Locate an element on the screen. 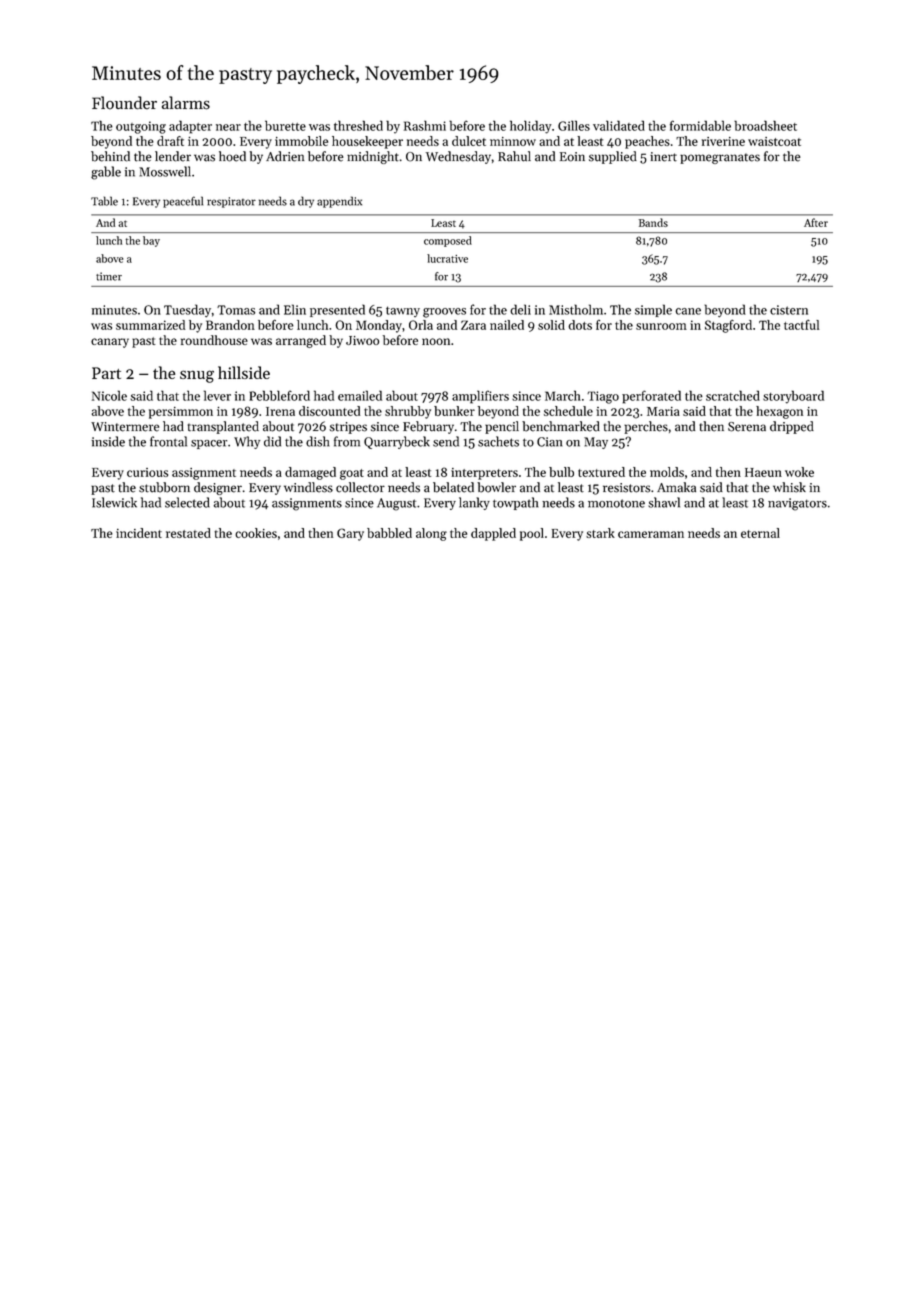 The width and height of the screenshot is (924, 1308). Wednesday is located at coordinates (458, 157).
